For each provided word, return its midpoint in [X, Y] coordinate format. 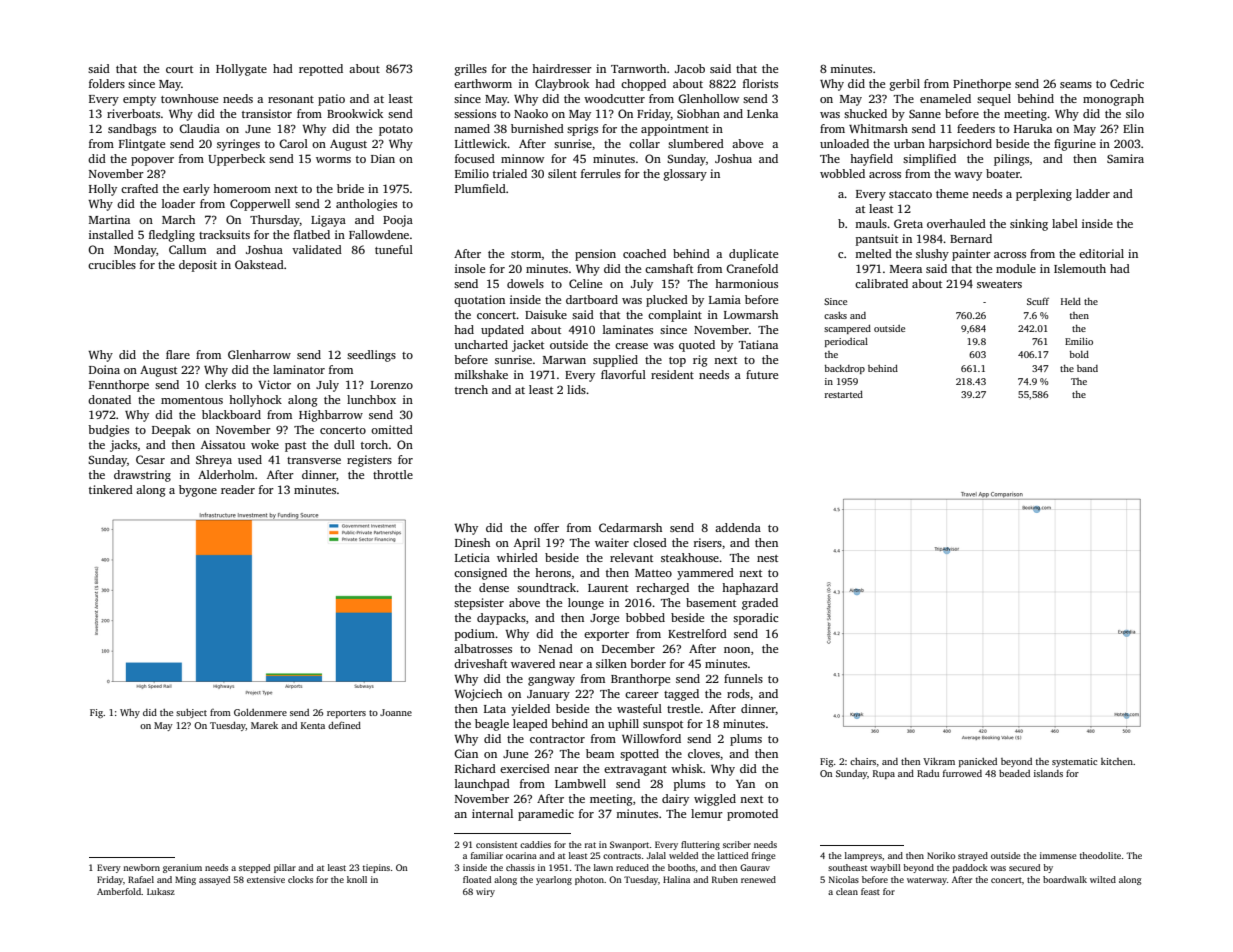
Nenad [556, 648]
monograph [1113, 100]
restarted [844, 394]
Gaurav [755, 867]
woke [265, 444]
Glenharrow [259, 354]
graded [760, 604]
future [762, 374]
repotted [321, 70]
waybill [885, 868]
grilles [470, 70]
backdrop [845, 369]
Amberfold [119, 891]
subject [191, 713]
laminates [628, 329]
